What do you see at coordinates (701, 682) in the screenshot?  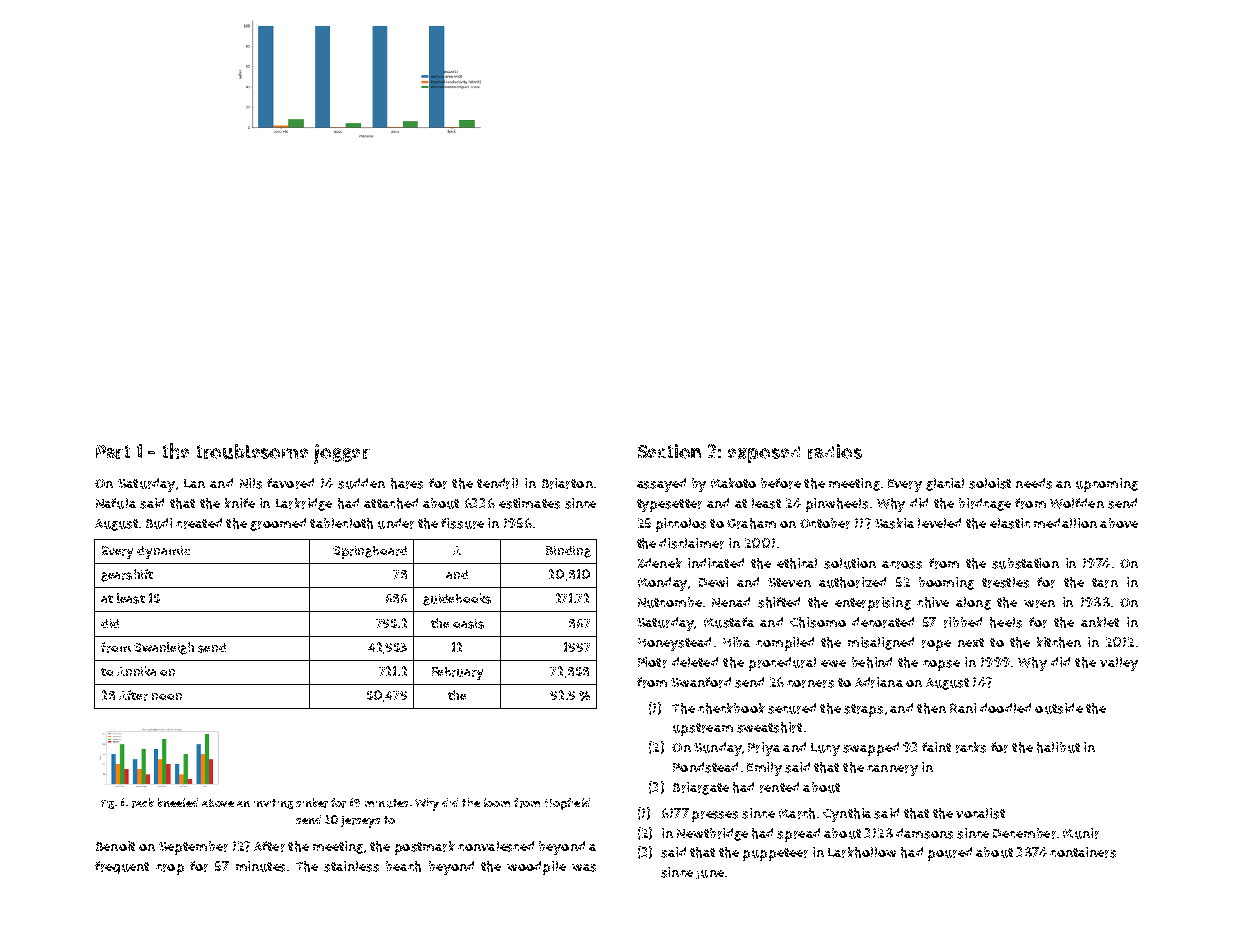 I see `Swanford` at bounding box center [701, 682].
